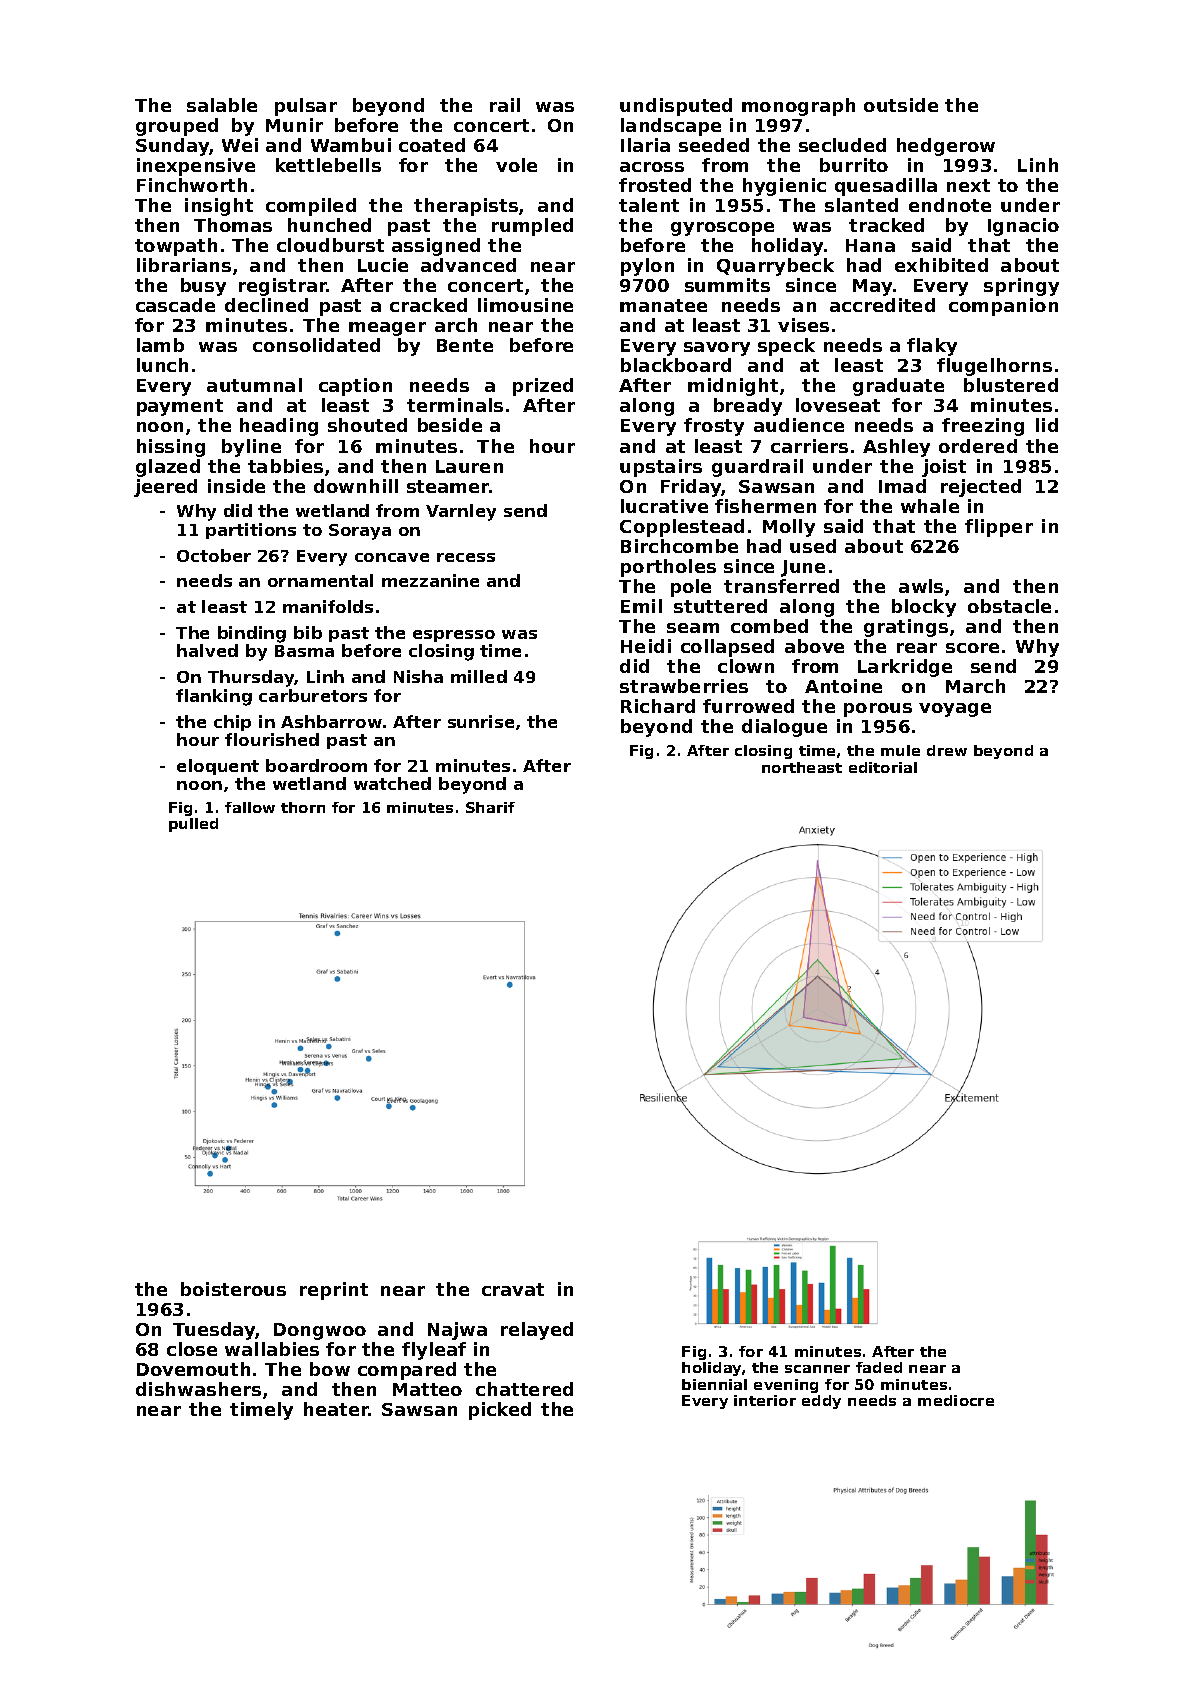  Describe the element at coordinates (193, 825) in the screenshot. I see `pulled` at that location.
